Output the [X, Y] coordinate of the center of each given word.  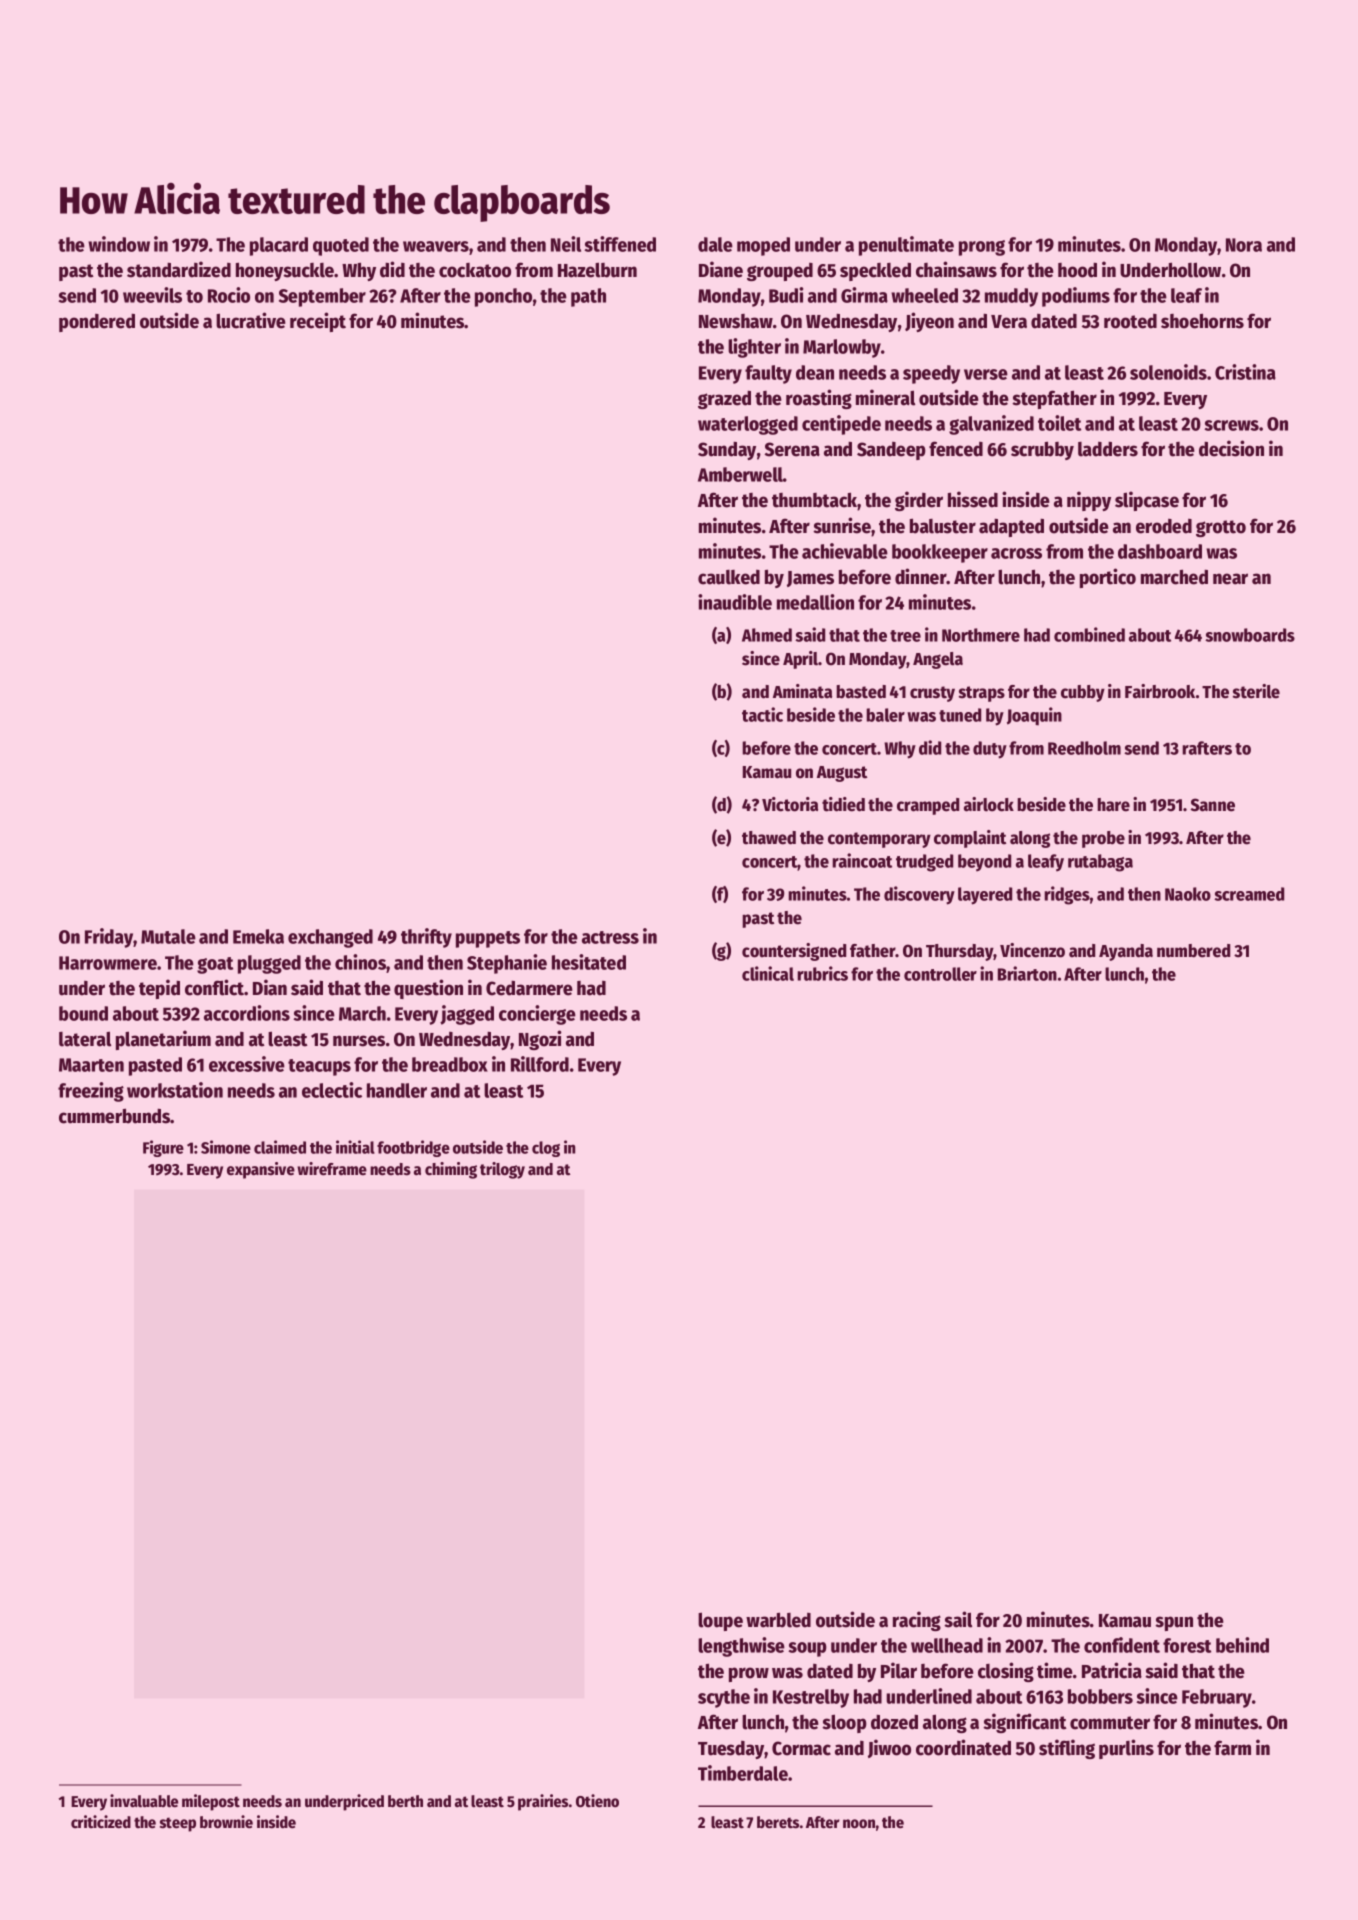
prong [982, 248]
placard [279, 246]
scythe [724, 1698]
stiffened [620, 244]
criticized [101, 1822]
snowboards [1250, 635]
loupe [720, 1621]
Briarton [1027, 973]
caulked [729, 577]
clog [546, 1149]
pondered [97, 323]
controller [940, 974]
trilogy [502, 1170]
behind [1242, 1645]
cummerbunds [115, 1116]
